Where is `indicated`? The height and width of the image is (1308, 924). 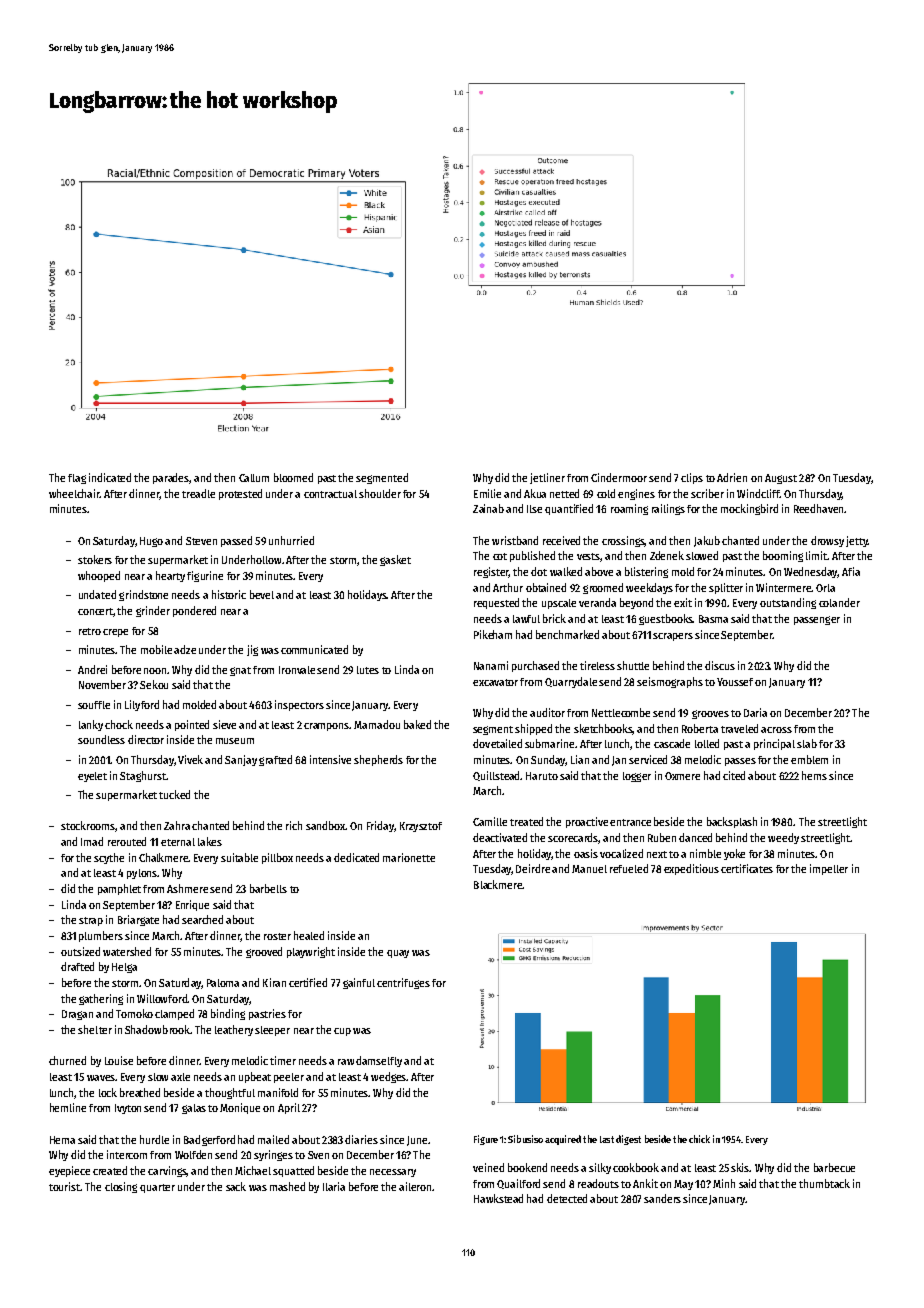 indicated is located at coordinates (110, 477).
